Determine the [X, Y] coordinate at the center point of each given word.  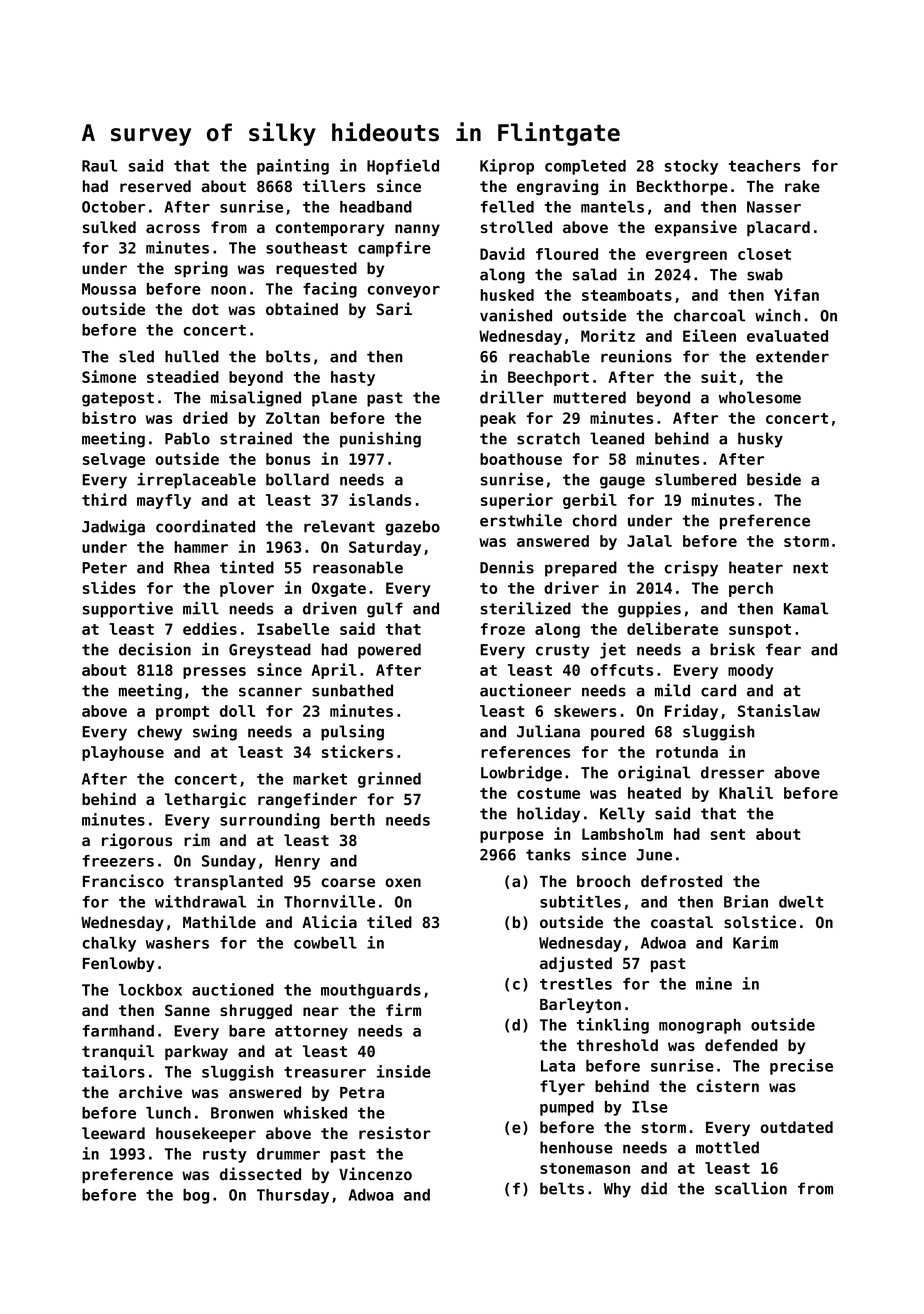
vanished [516, 315]
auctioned [233, 989]
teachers [764, 166]
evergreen [686, 257]
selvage [114, 460]
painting [293, 167]
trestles [576, 984]
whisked [315, 1112]
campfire [394, 249]
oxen [403, 882]
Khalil [746, 792]
